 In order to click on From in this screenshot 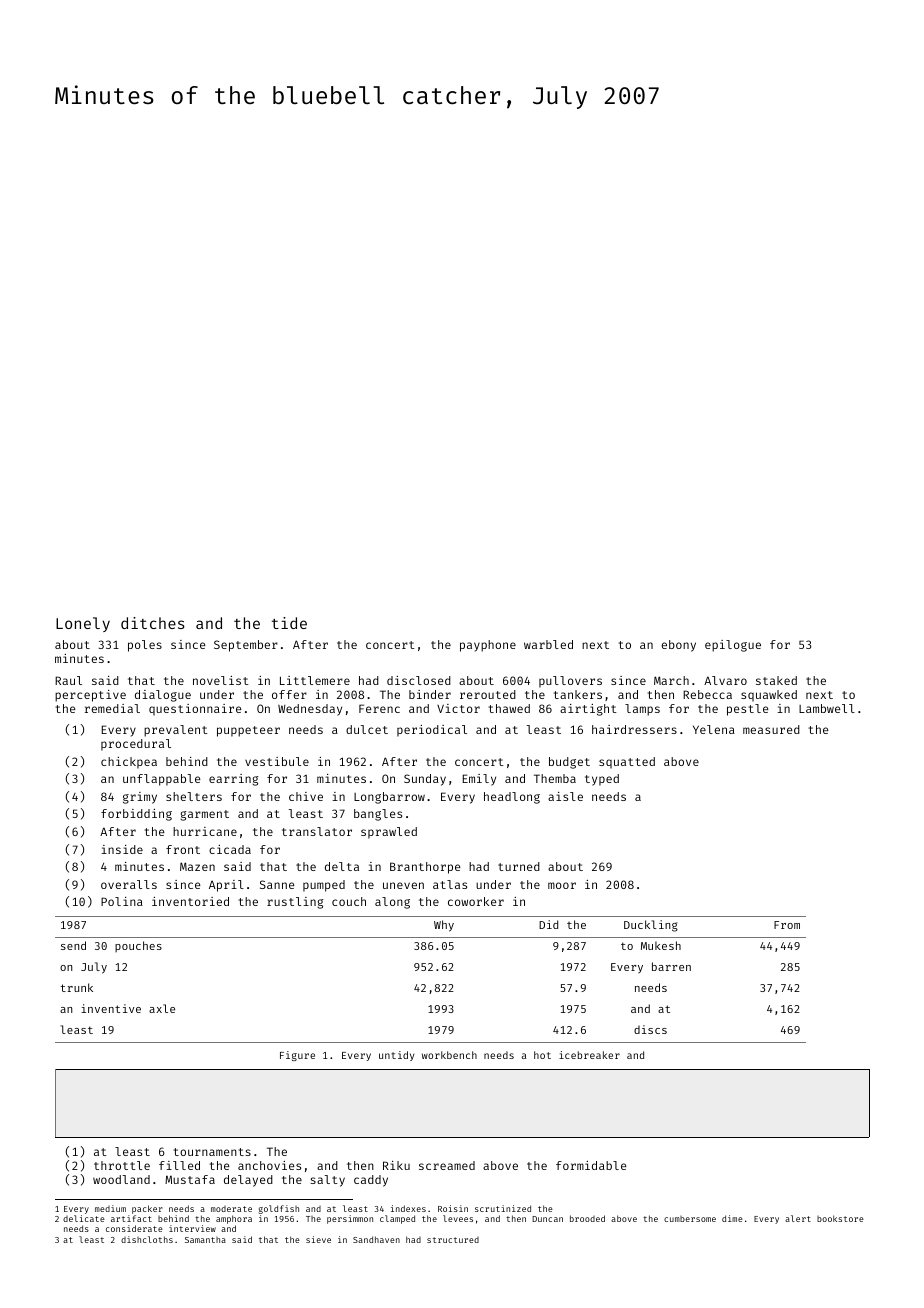, I will do `click(787, 925)`.
